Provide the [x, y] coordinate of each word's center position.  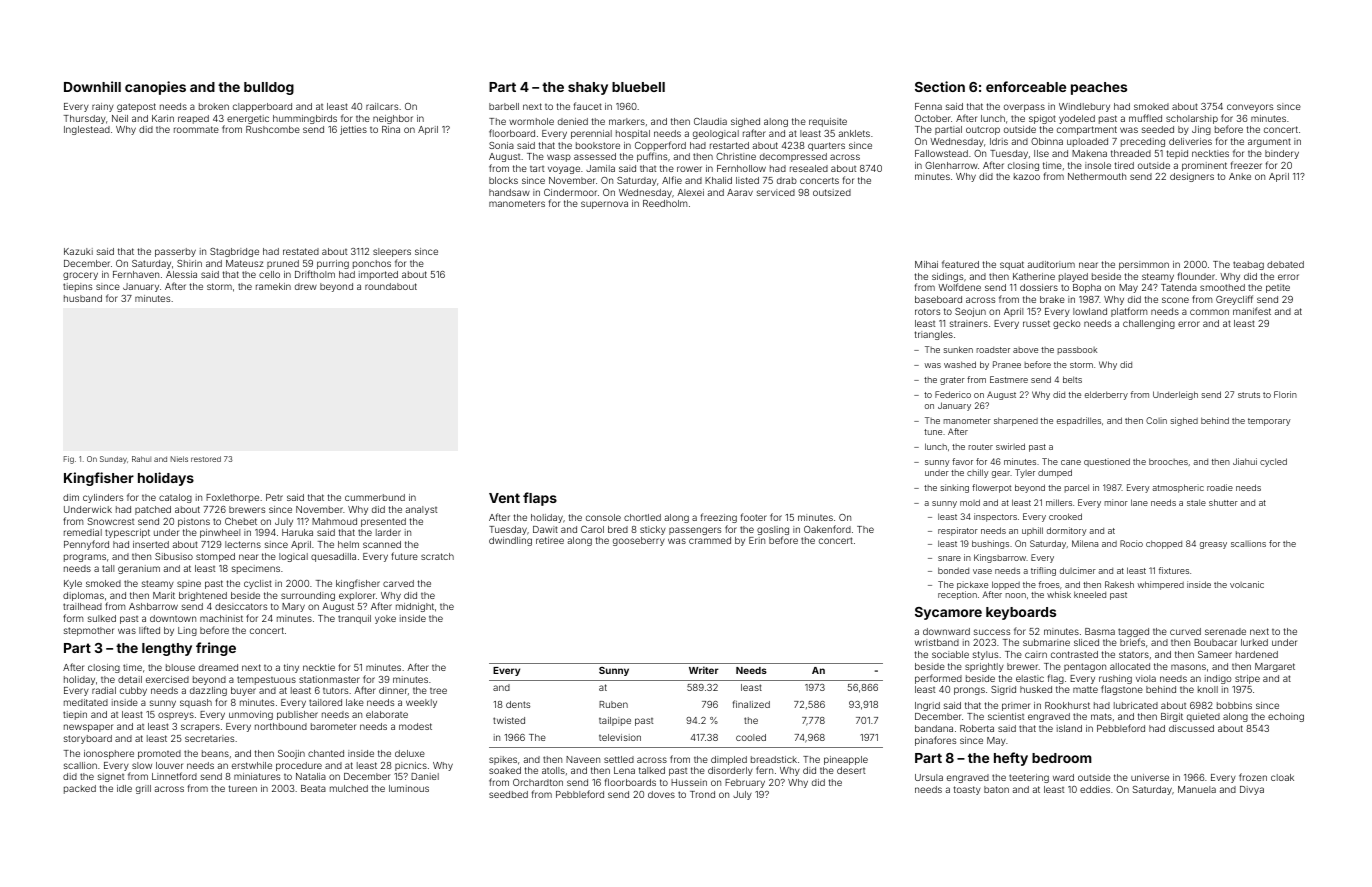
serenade [1225, 631]
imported [378, 275]
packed [80, 789]
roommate [196, 129]
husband [83, 298]
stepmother [89, 631]
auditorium [1051, 264]
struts [1249, 395]
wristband [937, 642]
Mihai [926, 264]
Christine [736, 156]
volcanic [1247, 584]
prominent [1204, 166]
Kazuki [78, 251]
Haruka [297, 532]
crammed [710, 540]
